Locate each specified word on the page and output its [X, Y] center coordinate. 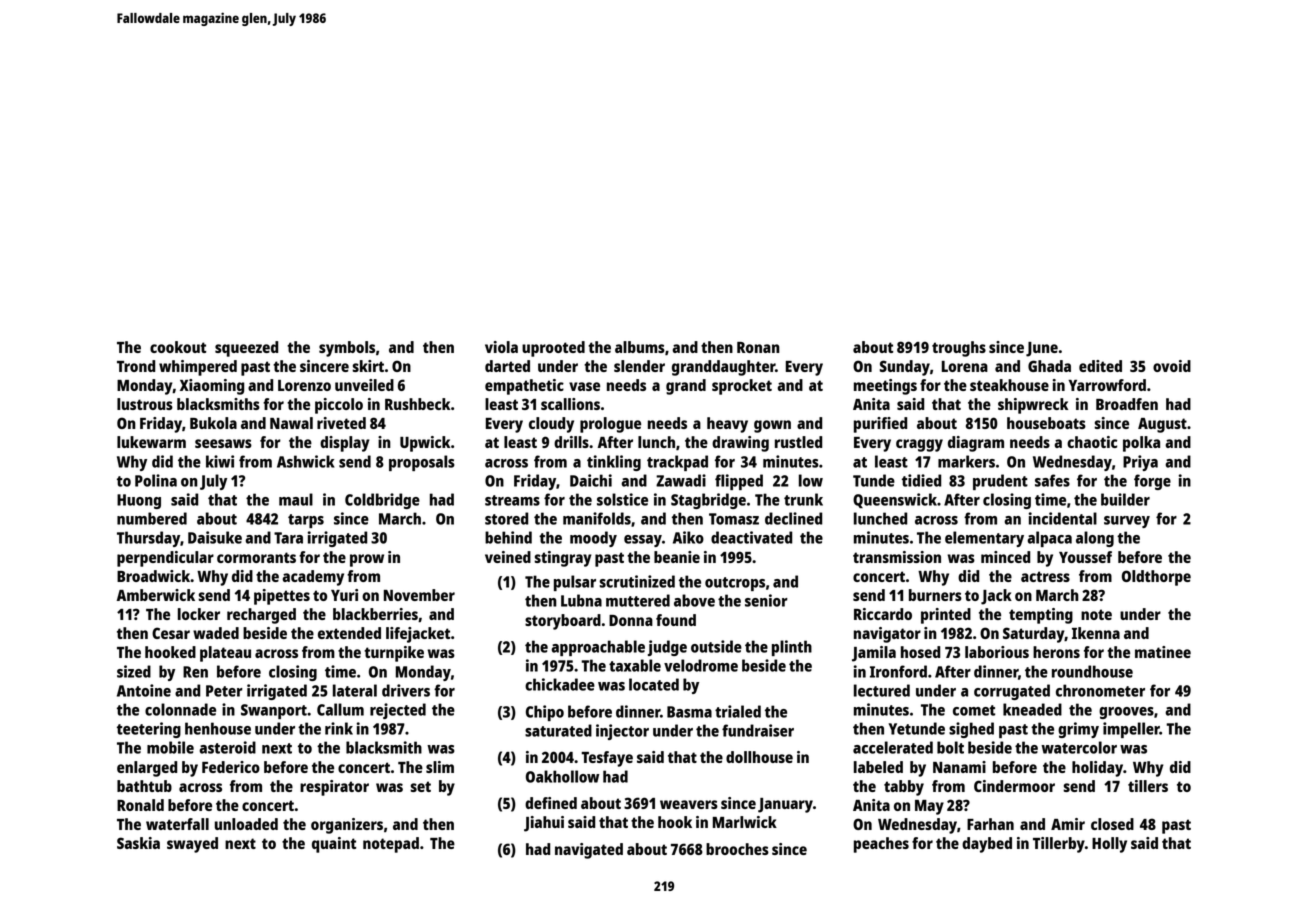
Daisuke [215, 537]
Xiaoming [212, 387]
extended [349, 633]
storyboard [563, 622]
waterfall [177, 824]
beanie [677, 557]
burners [935, 595]
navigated [589, 851]
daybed [987, 845]
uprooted [553, 349]
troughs [959, 349]
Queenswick [895, 500]
